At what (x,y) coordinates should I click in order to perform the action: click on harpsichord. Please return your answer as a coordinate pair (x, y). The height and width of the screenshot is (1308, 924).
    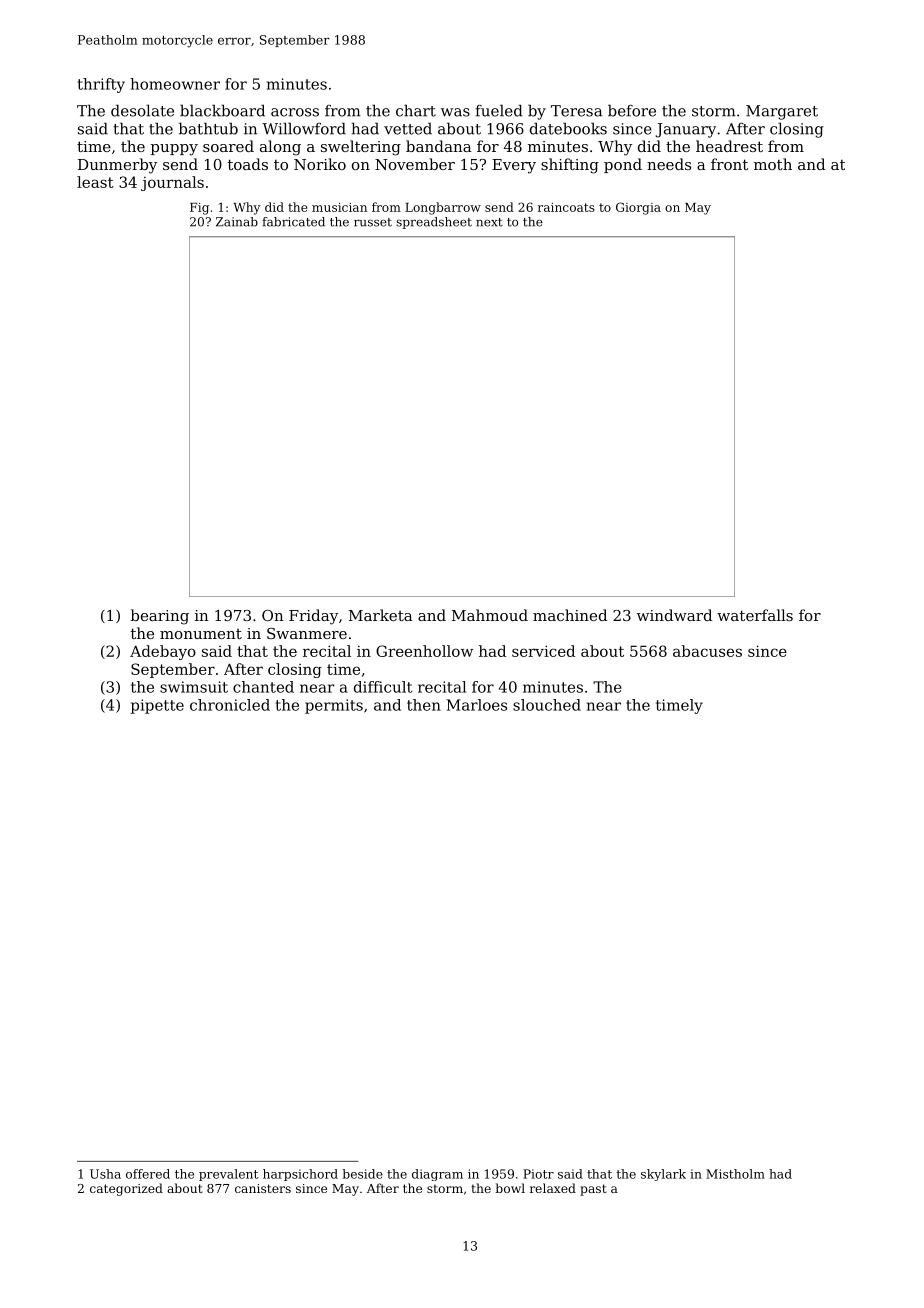
    Looking at the image, I should click on (300, 1175).
